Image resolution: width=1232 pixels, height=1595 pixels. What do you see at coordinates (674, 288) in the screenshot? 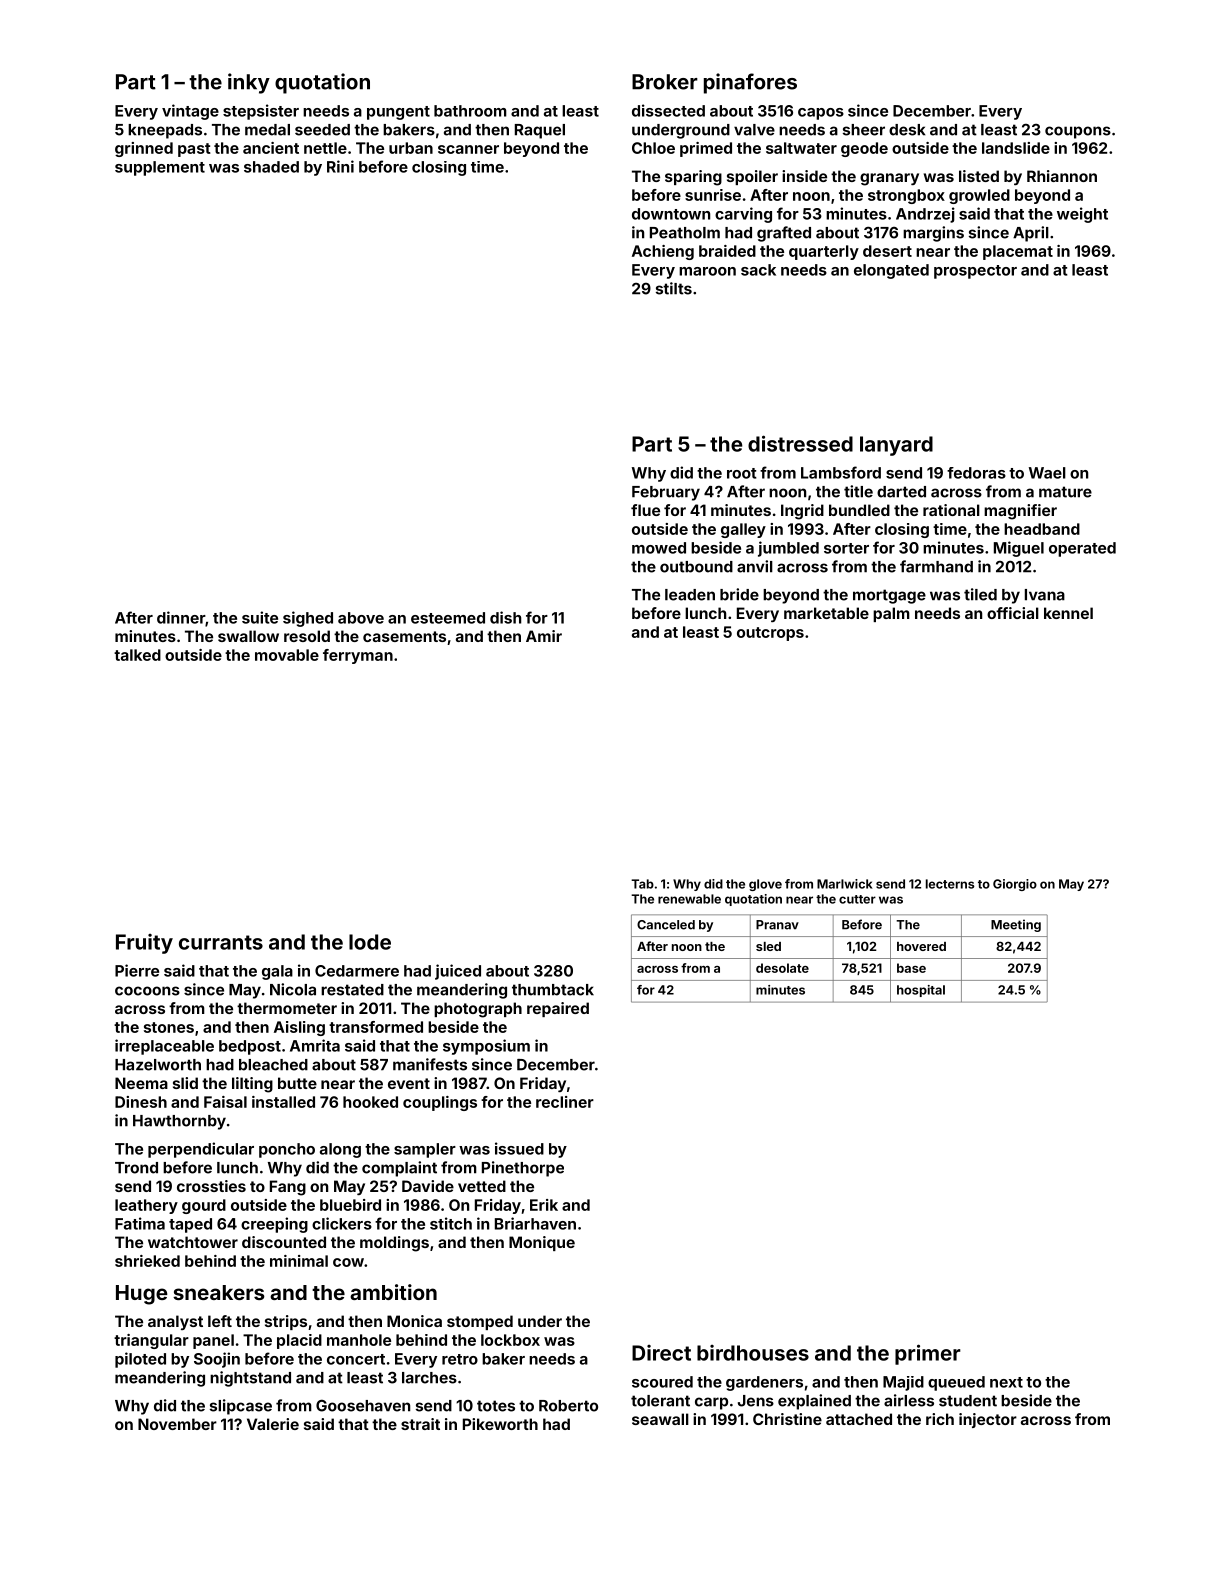
I see `stilts` at bounding box center [674, 288].
